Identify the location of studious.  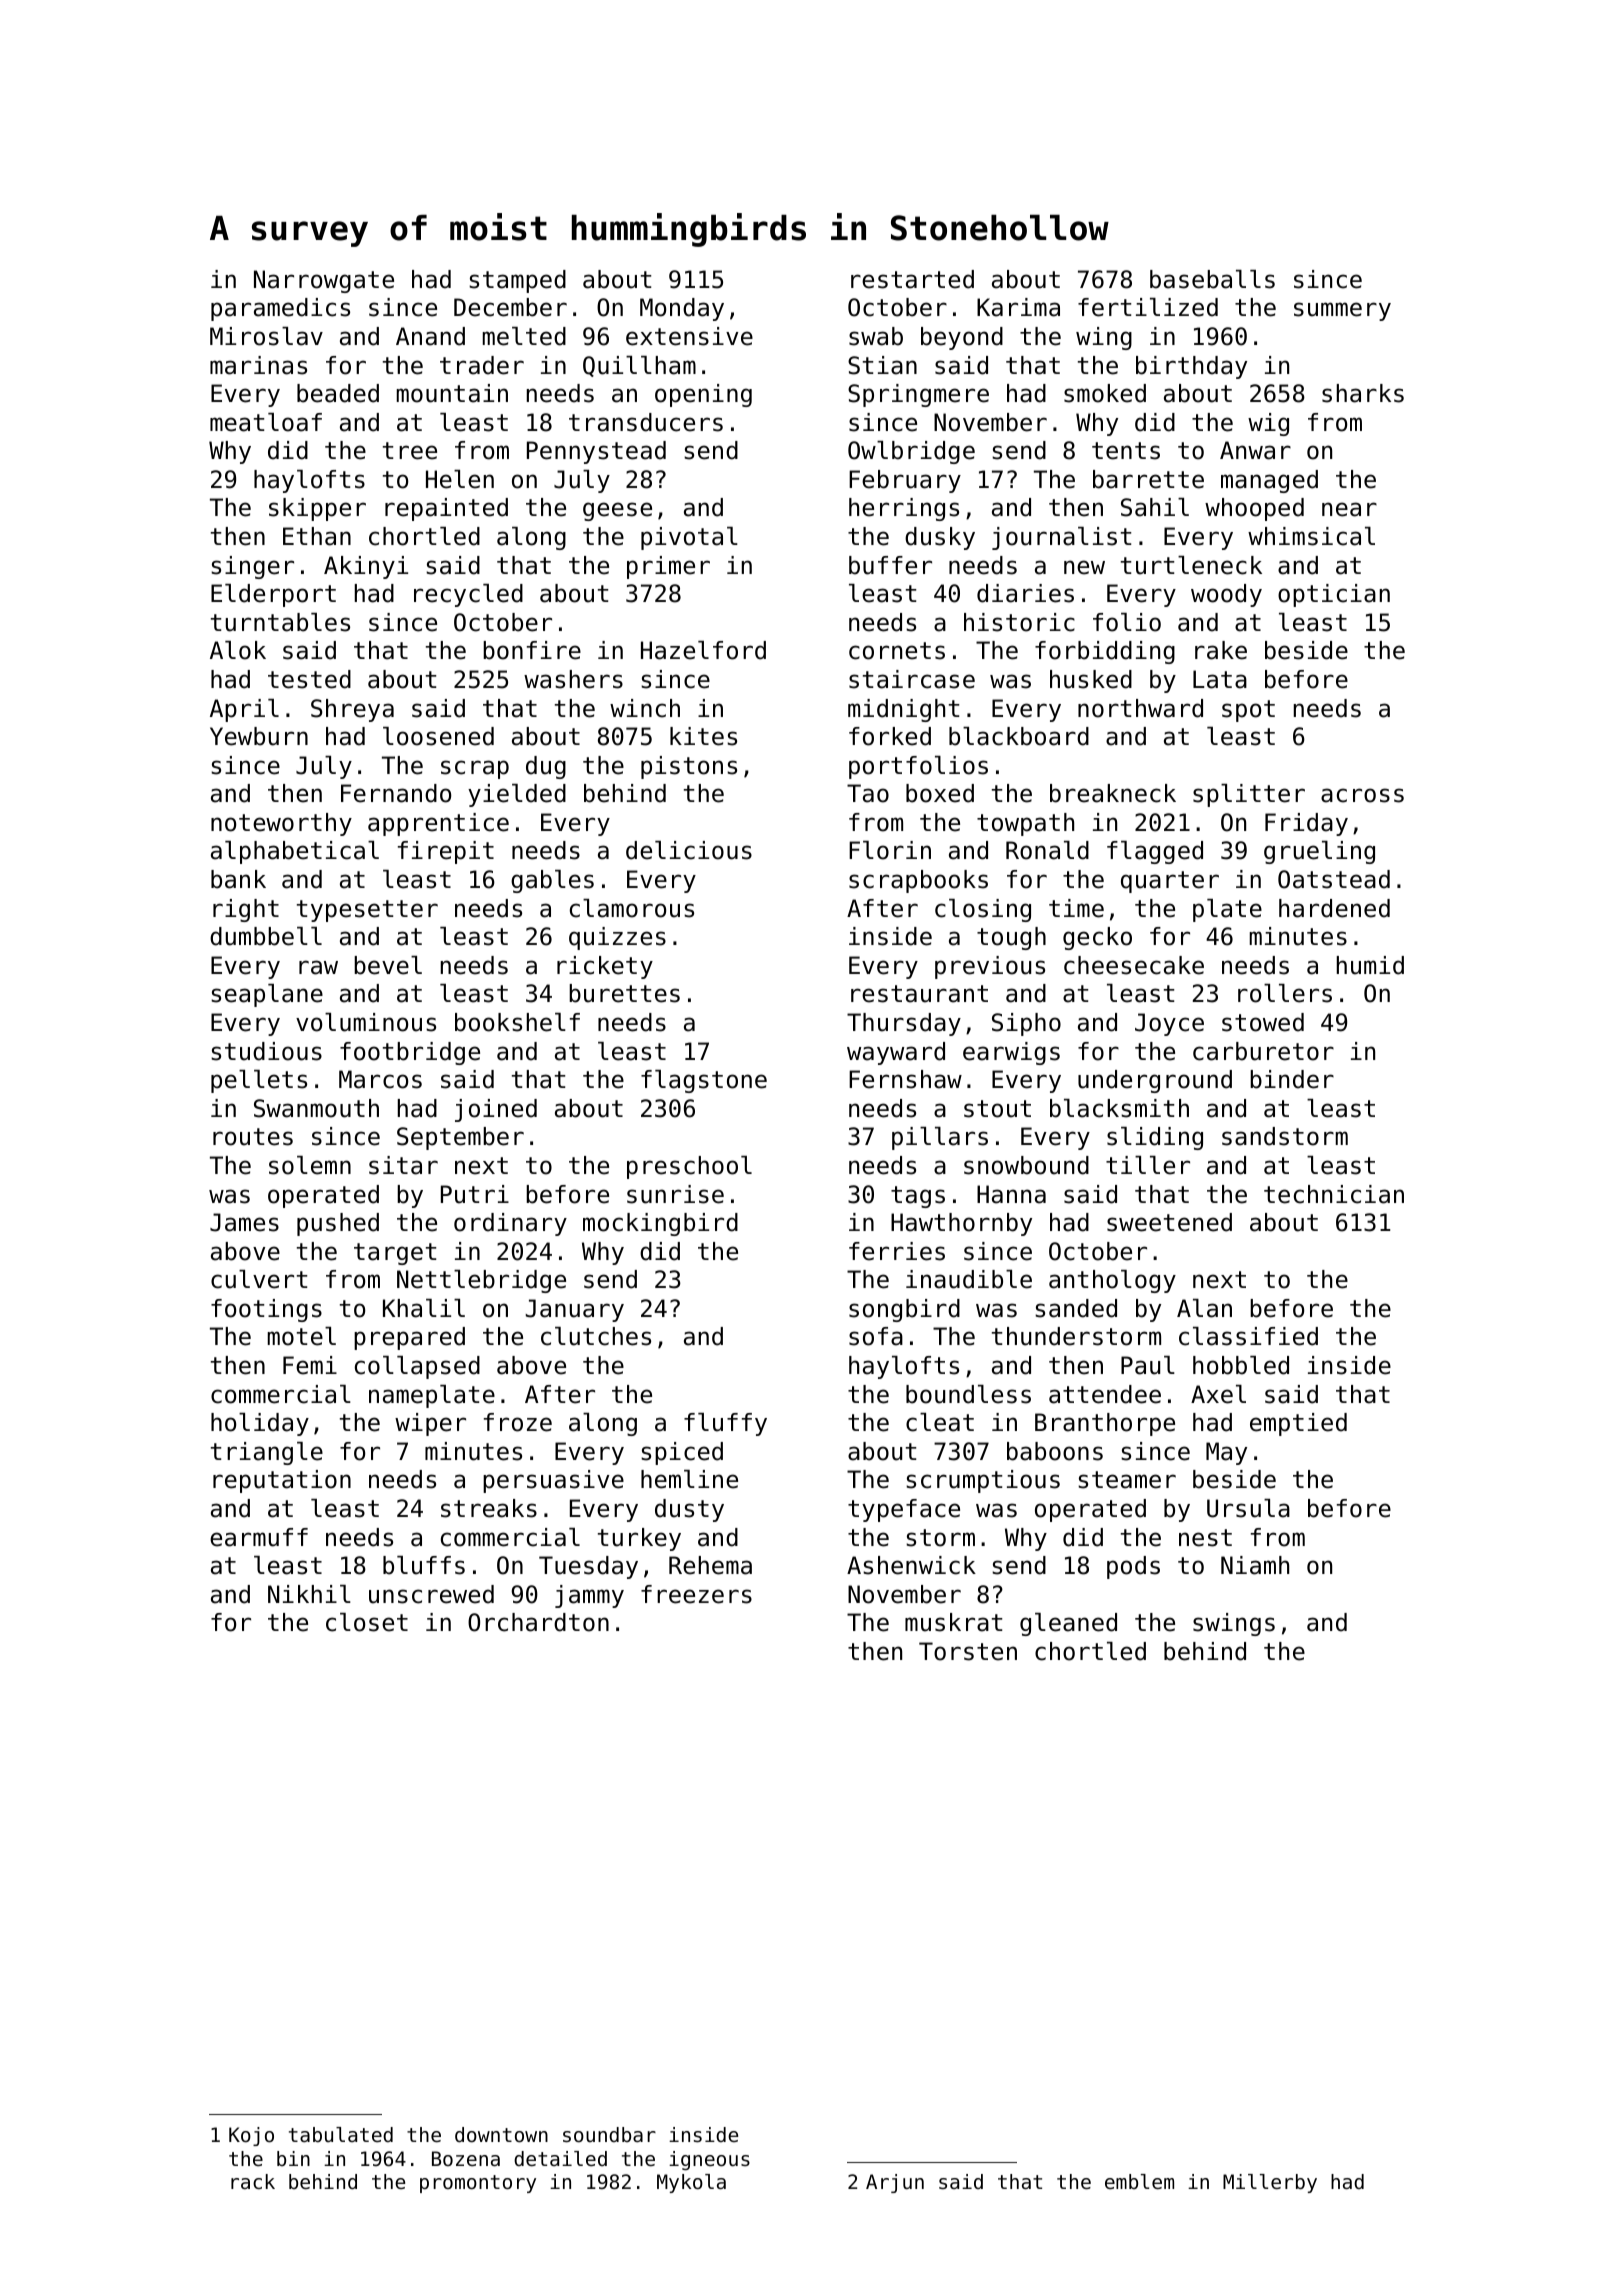
(266, 1051).
